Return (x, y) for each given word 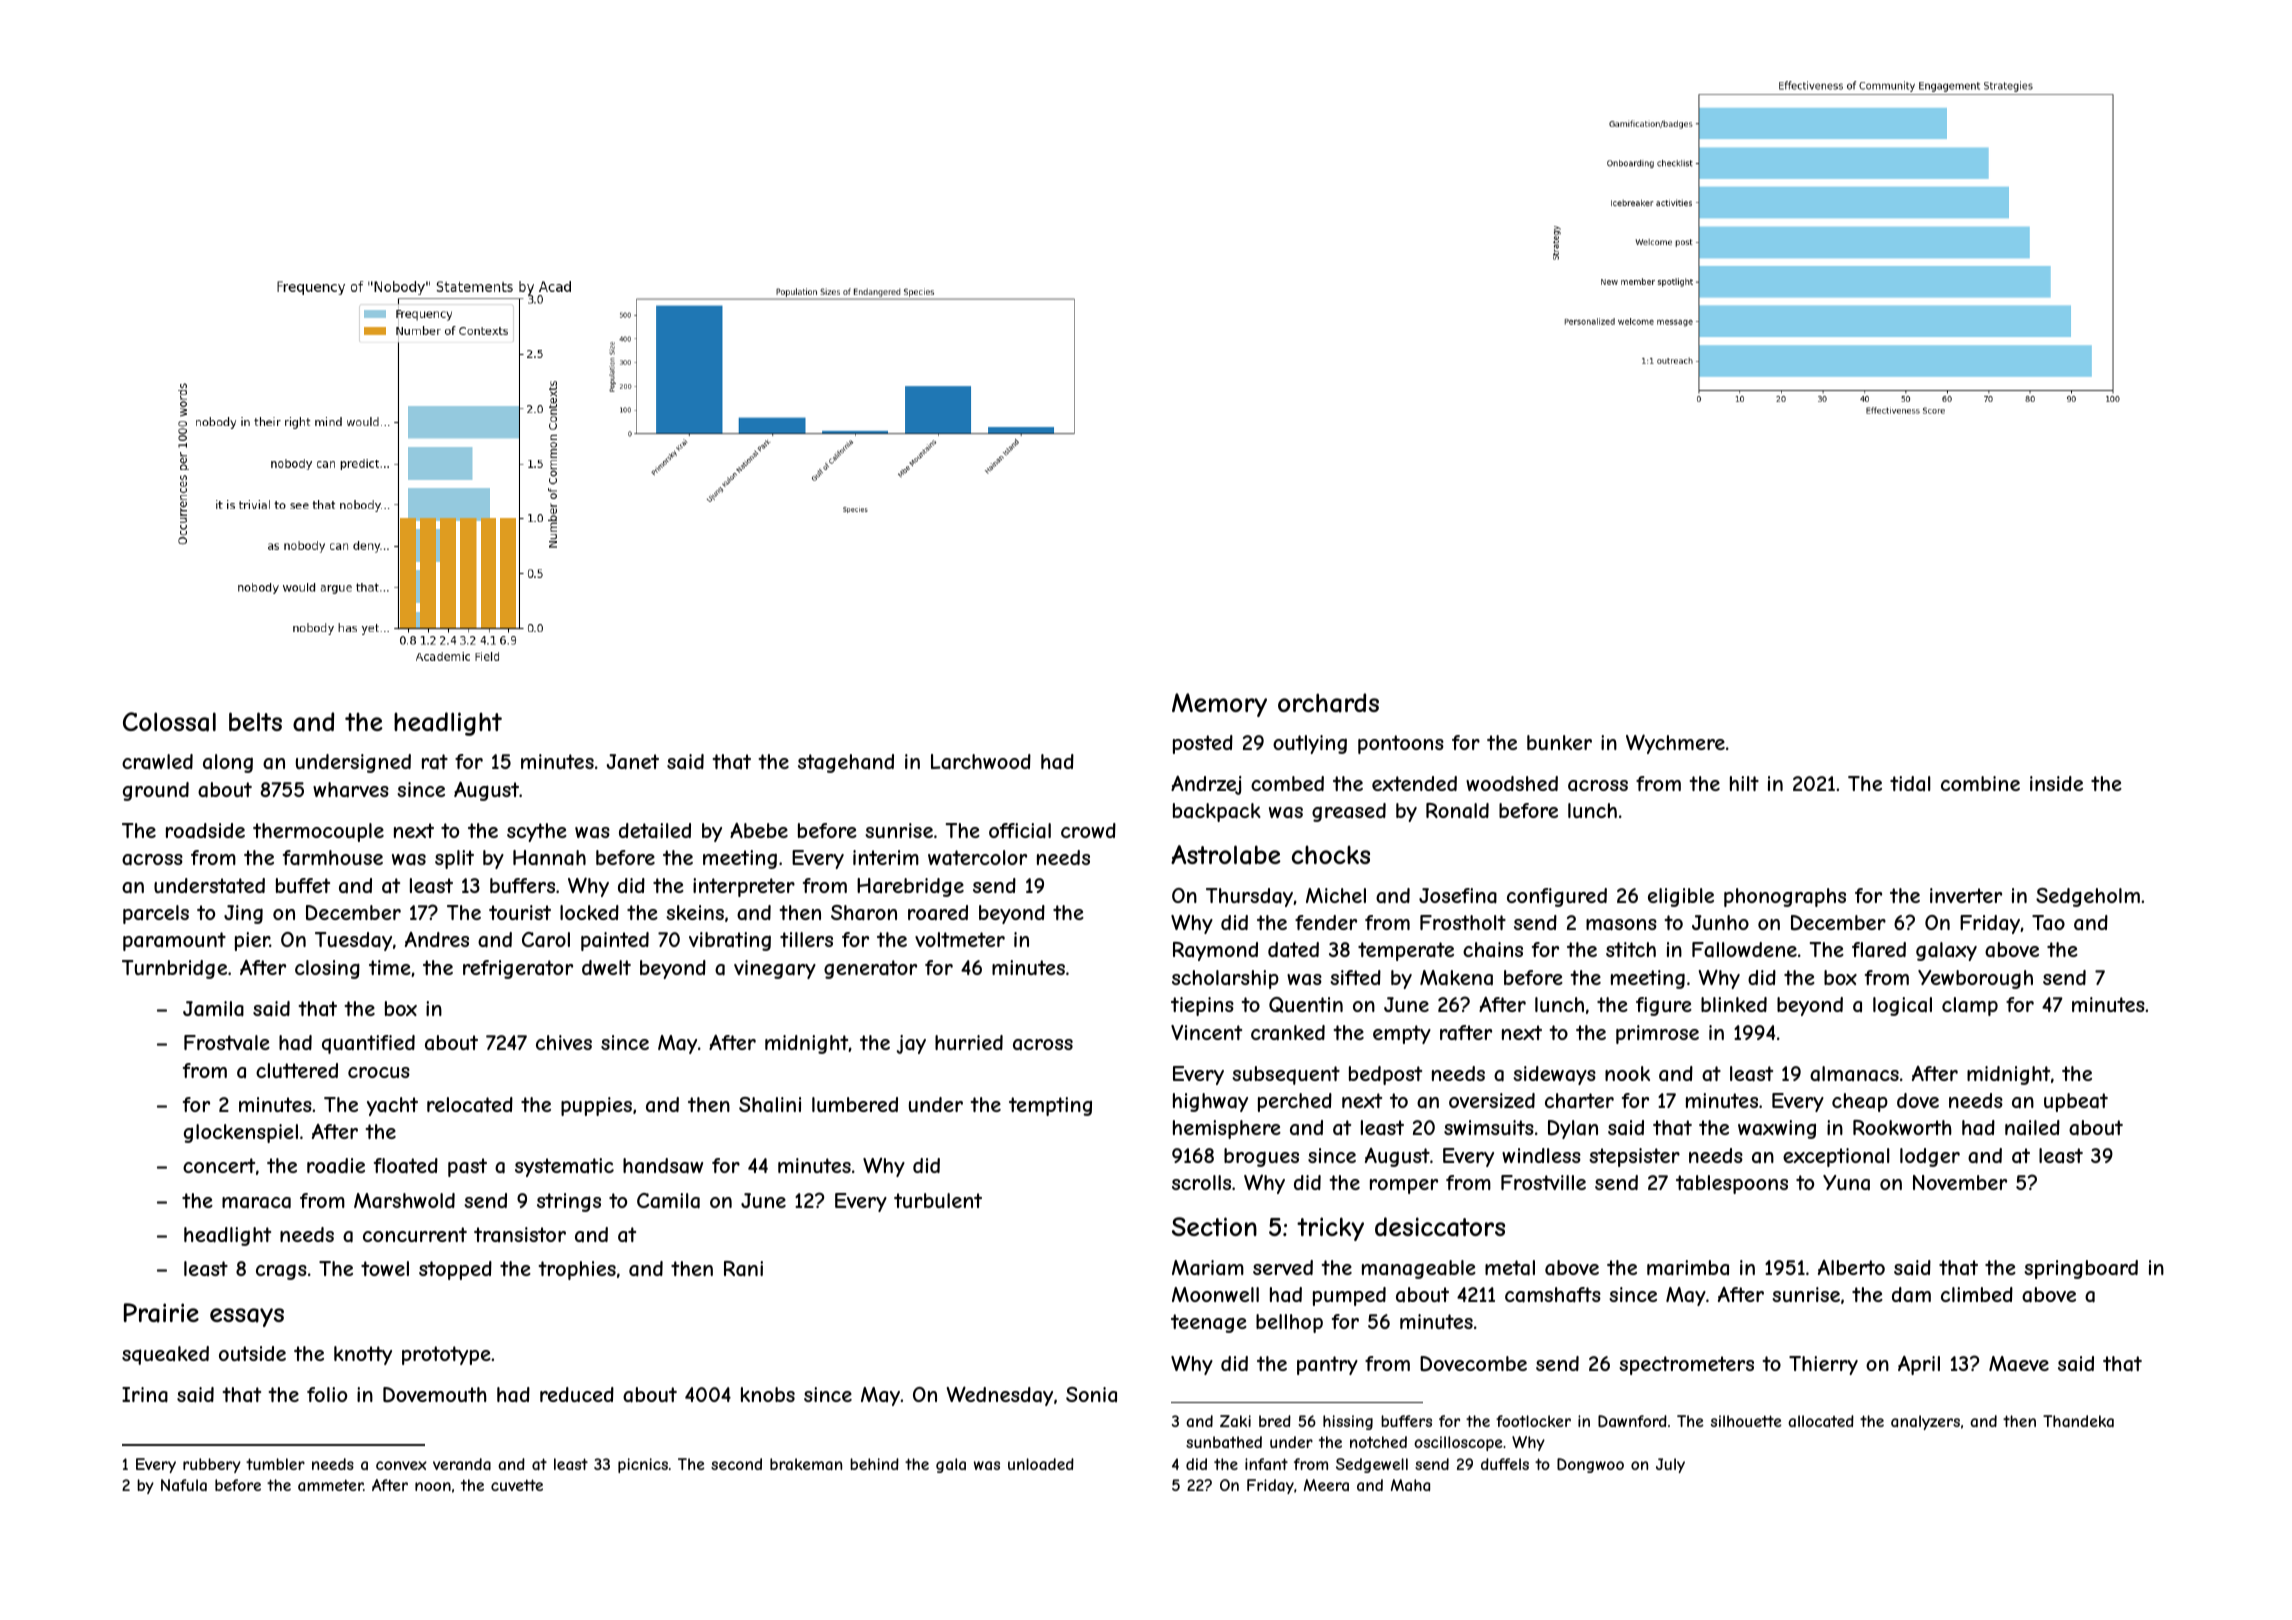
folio (327, 1394)
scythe (537, 832)
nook (1627, 1073)
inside (2056, 783)
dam (1911, 1295)
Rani (743, 1269)
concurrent (415, 1234)
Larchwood (981, 762)
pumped (1349, 1296)
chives (564, 1042)
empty (1402, 1034)
